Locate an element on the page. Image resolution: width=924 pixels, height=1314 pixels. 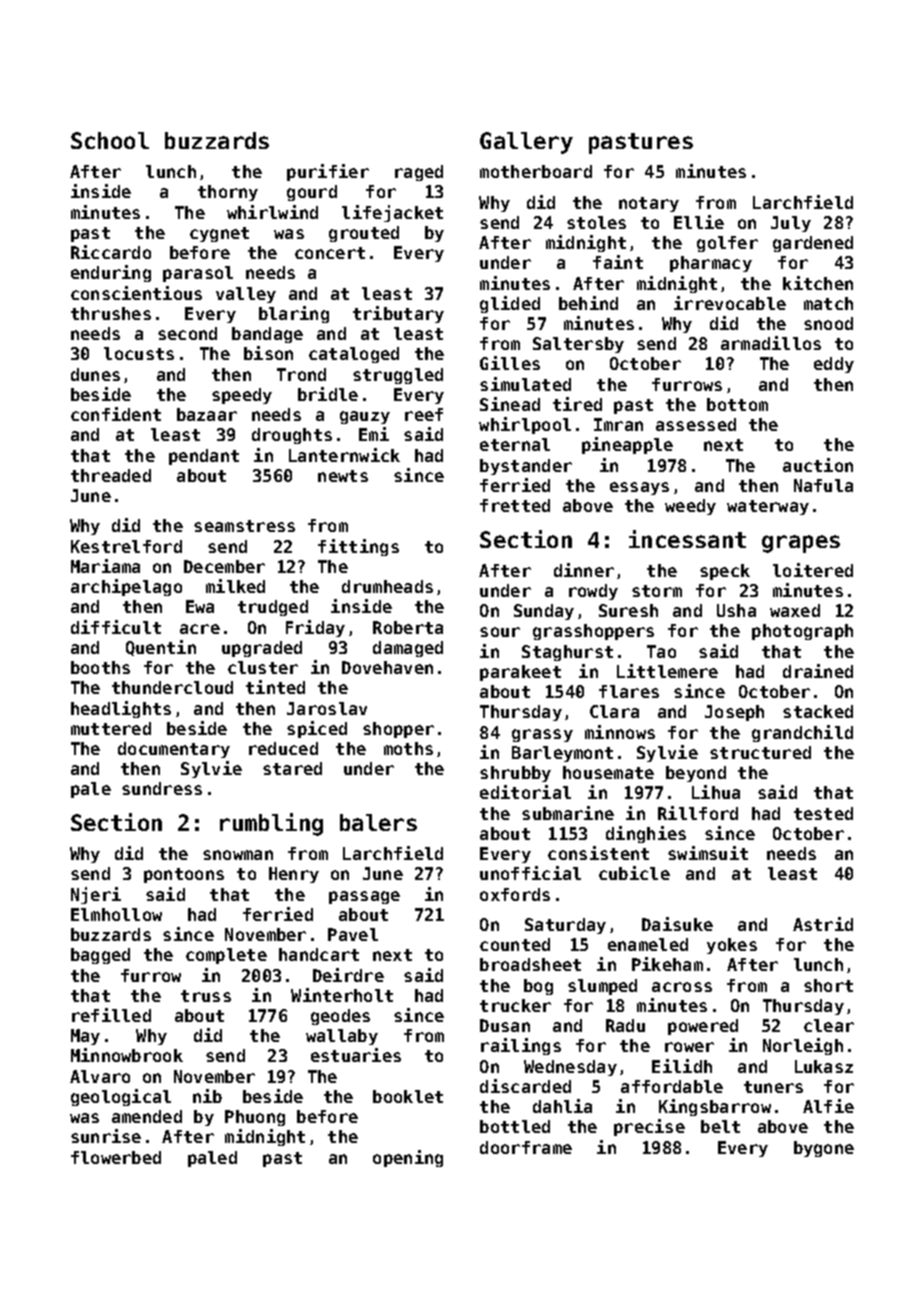
Dovehaven is located at coordinates (387, 667).
